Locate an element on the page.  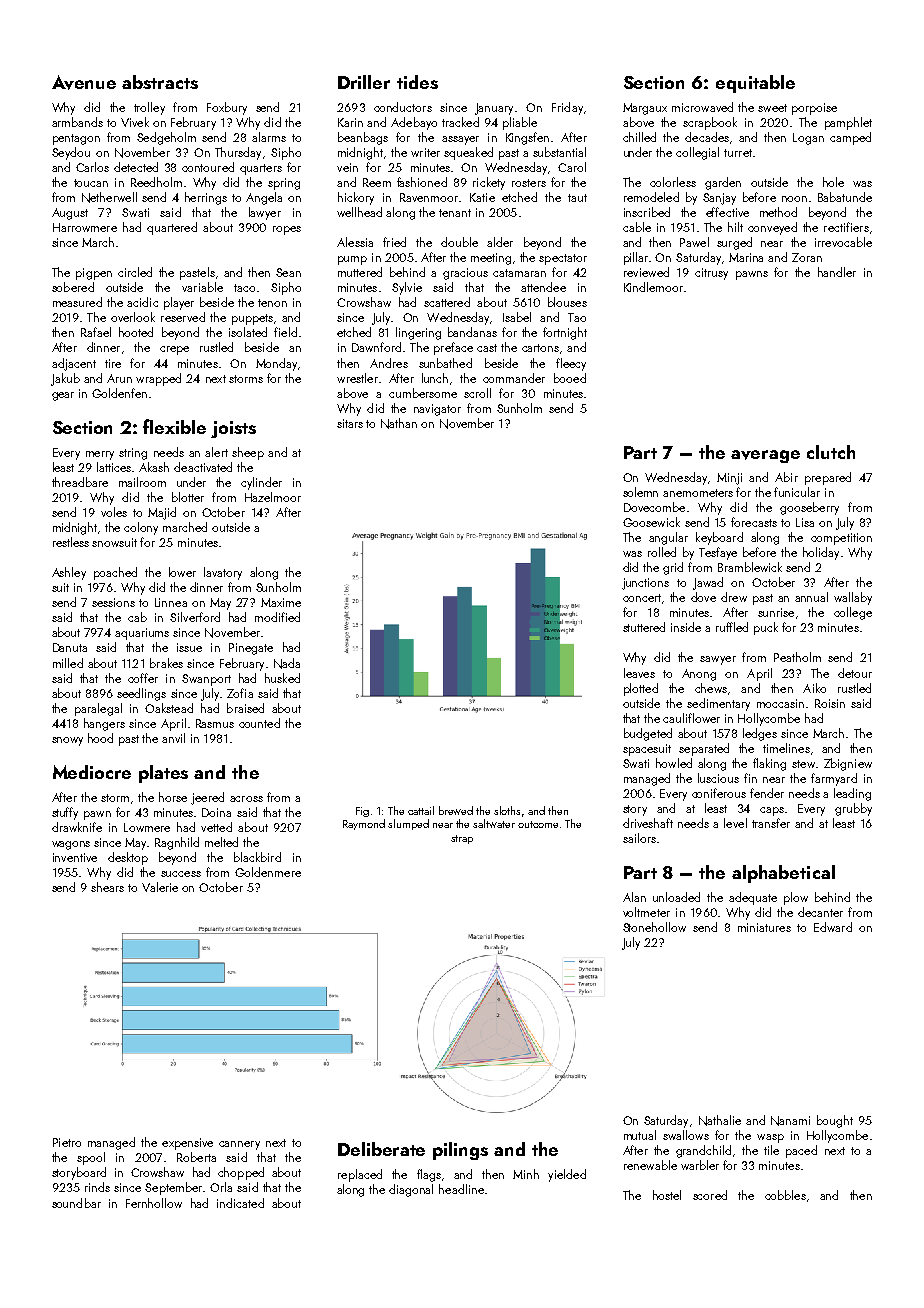
shears is located at coordinates (107, 887).
